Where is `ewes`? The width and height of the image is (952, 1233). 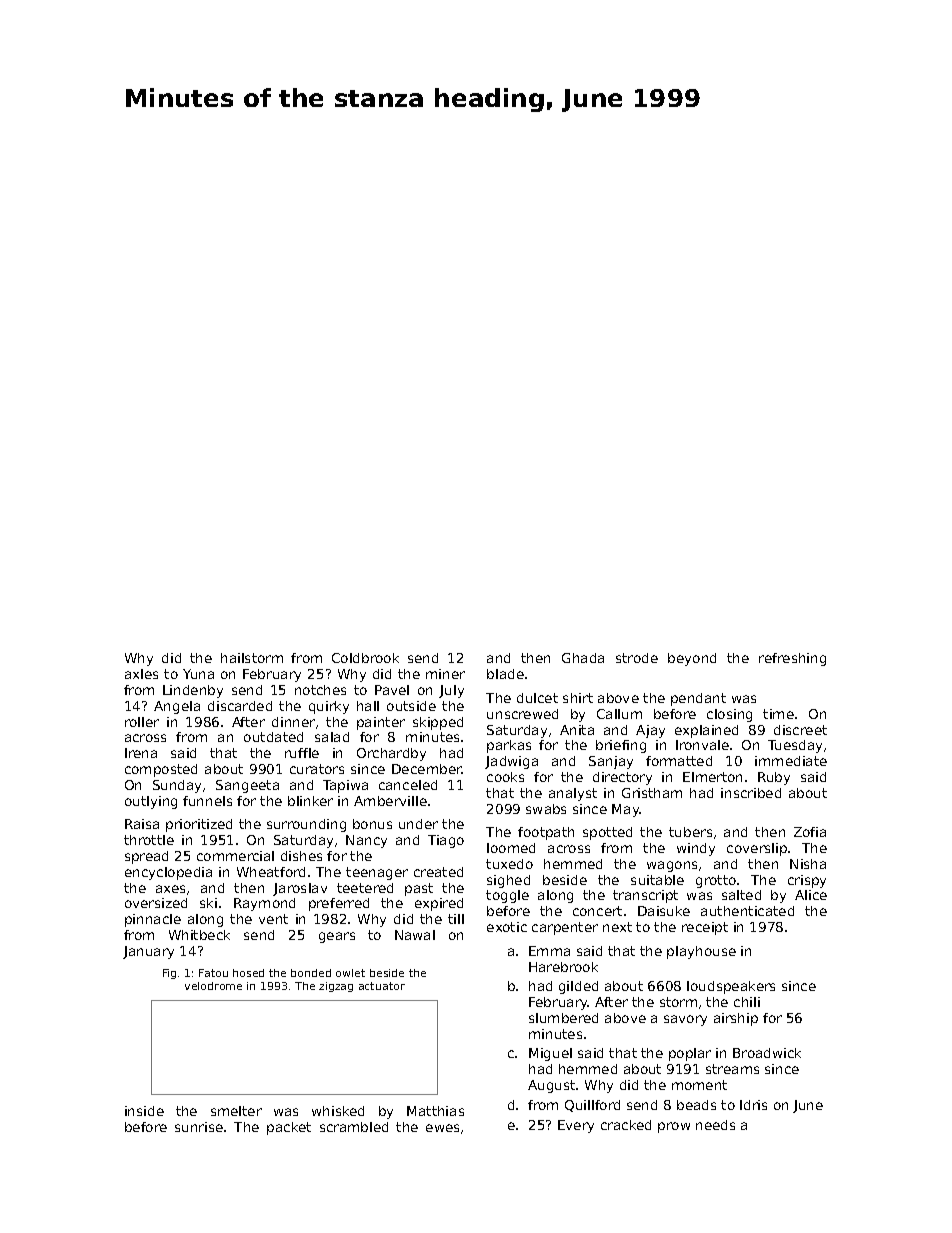
ewes is located at coordinates (442, 1128).
